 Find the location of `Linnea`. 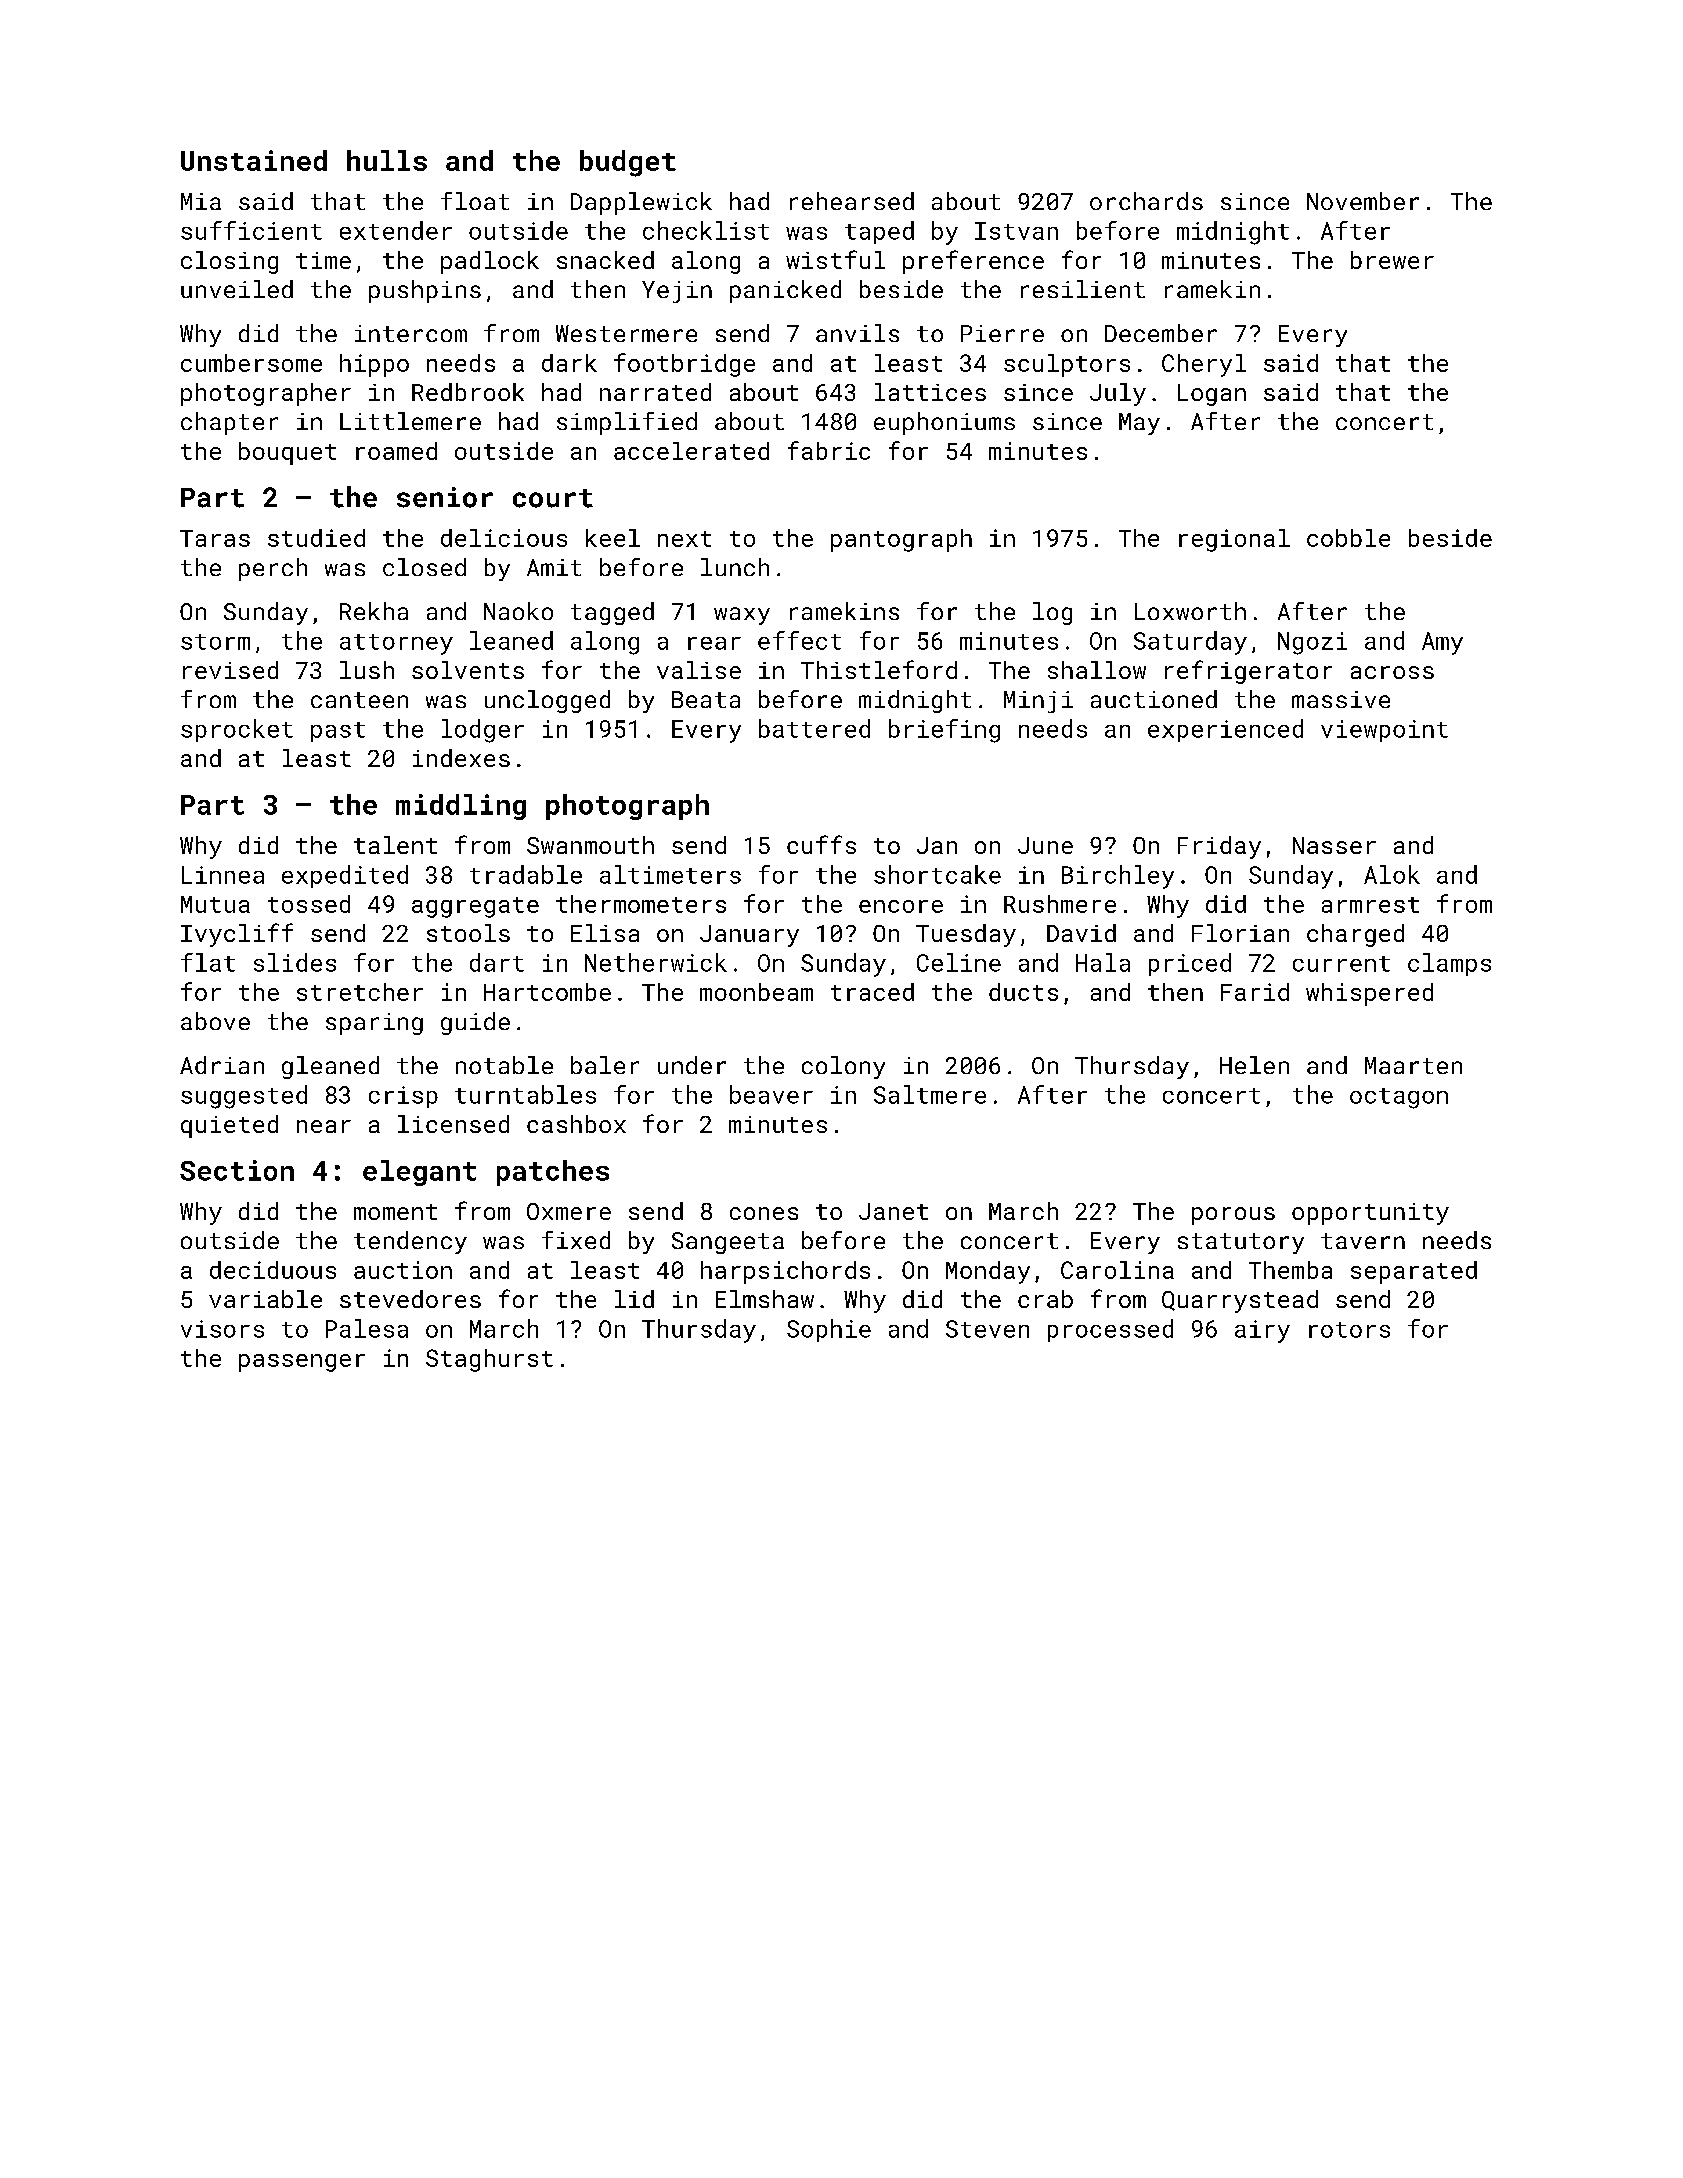

Linnea is located at coordinates (223, 875).
